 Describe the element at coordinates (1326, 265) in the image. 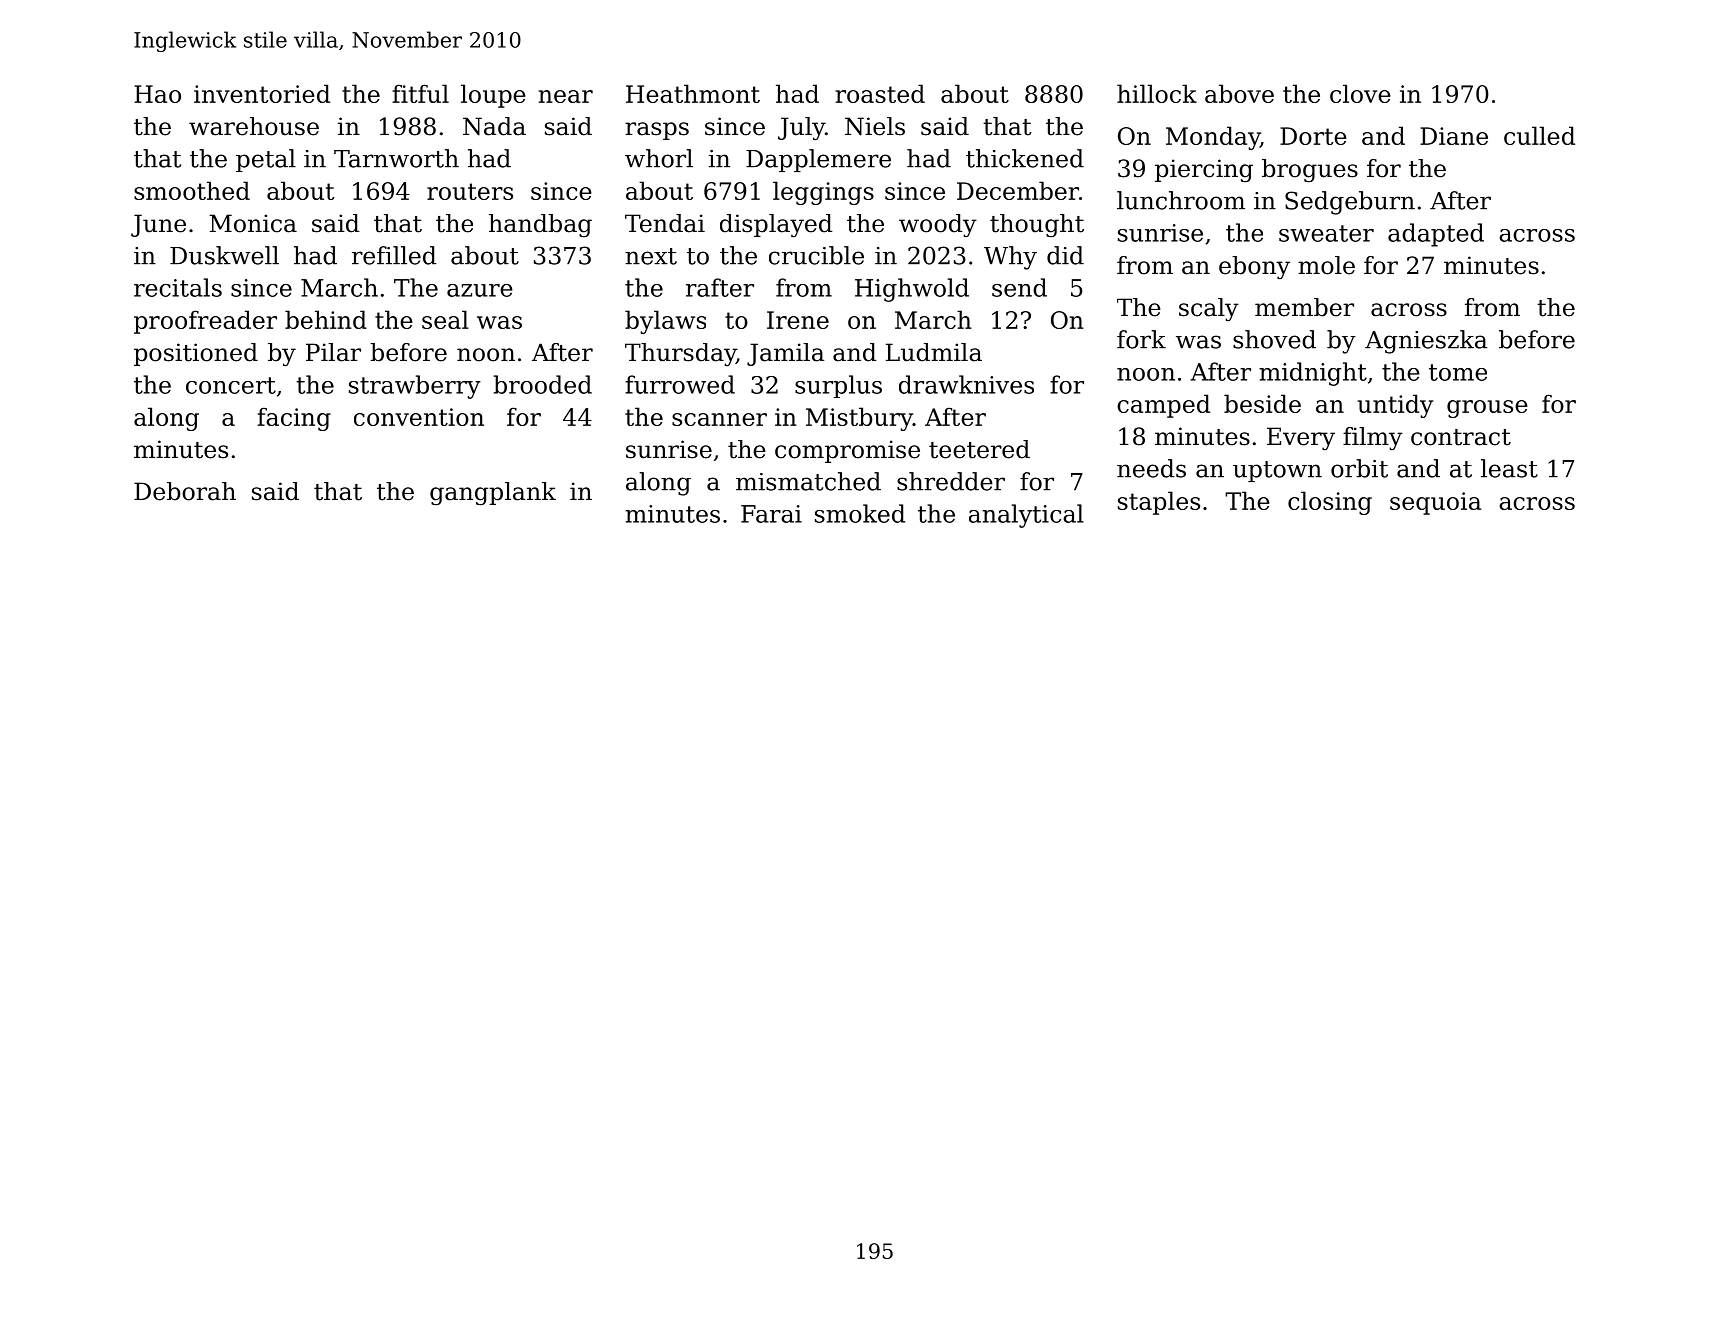

I see `mole` at that location.
